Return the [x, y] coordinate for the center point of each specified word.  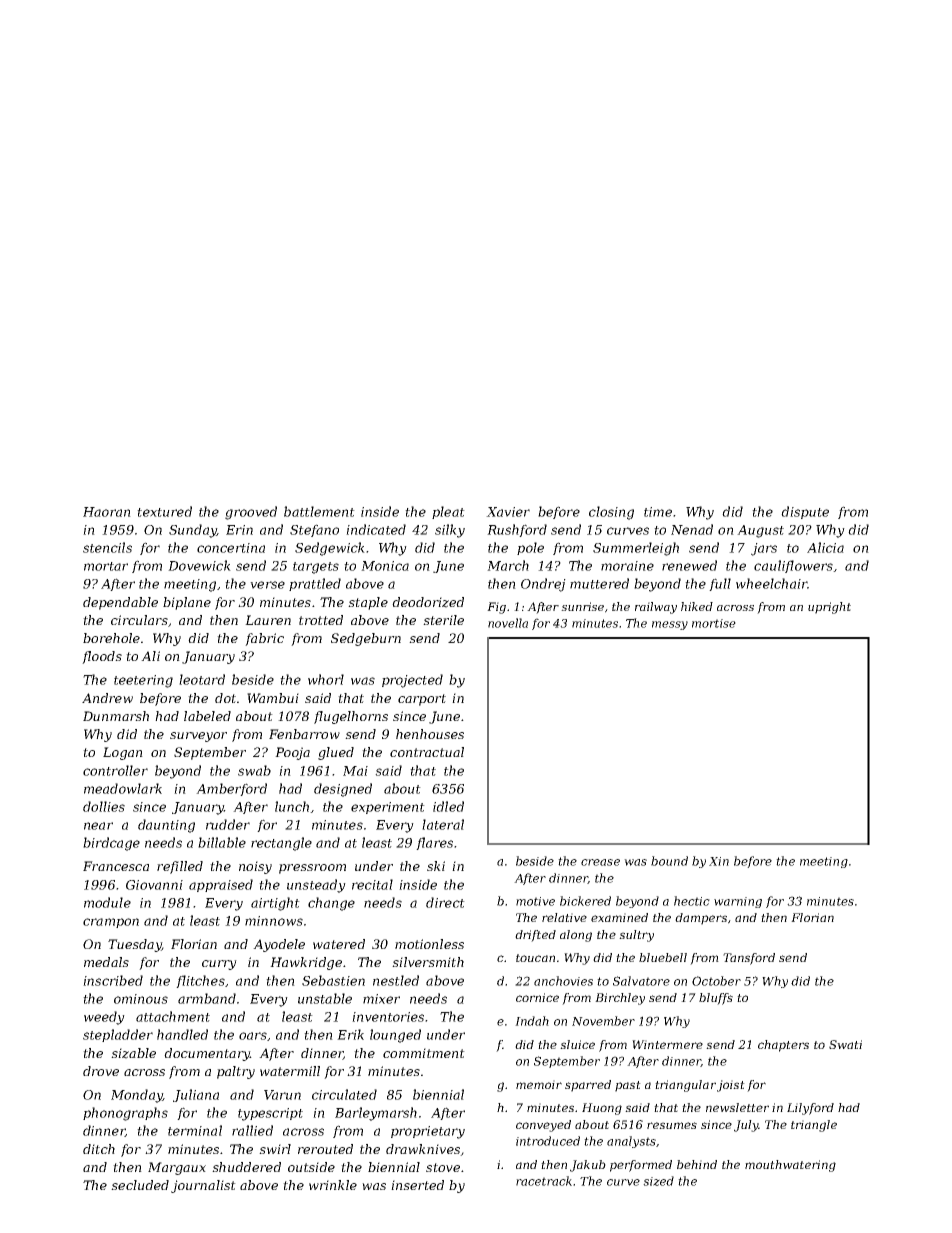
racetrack [544, 1181]
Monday [137, 1096]
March [508, 565]
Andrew [107, 698]
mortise [714, 623]
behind [697, 1164]
